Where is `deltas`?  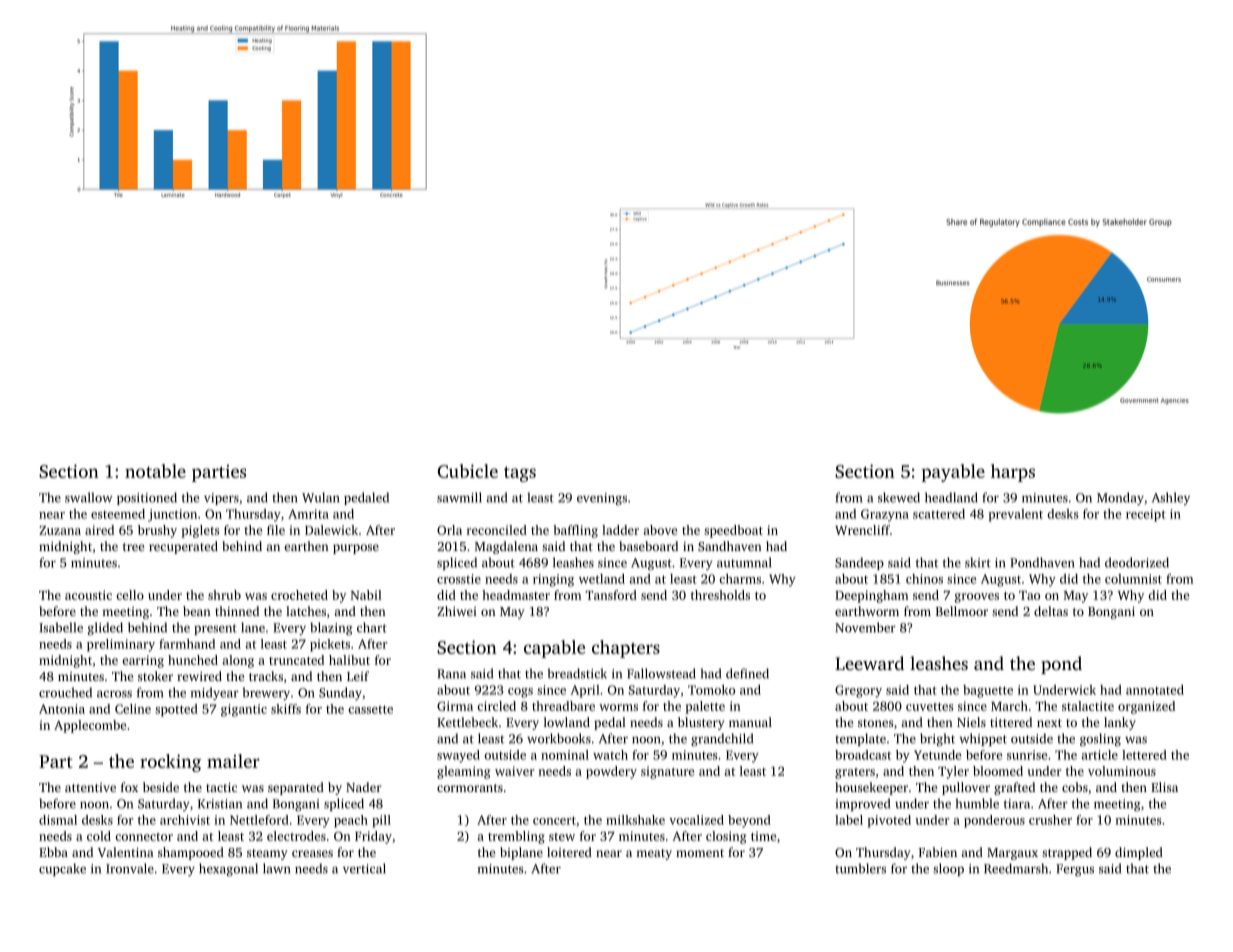 deltas is located at coordinates (1051, 611).
